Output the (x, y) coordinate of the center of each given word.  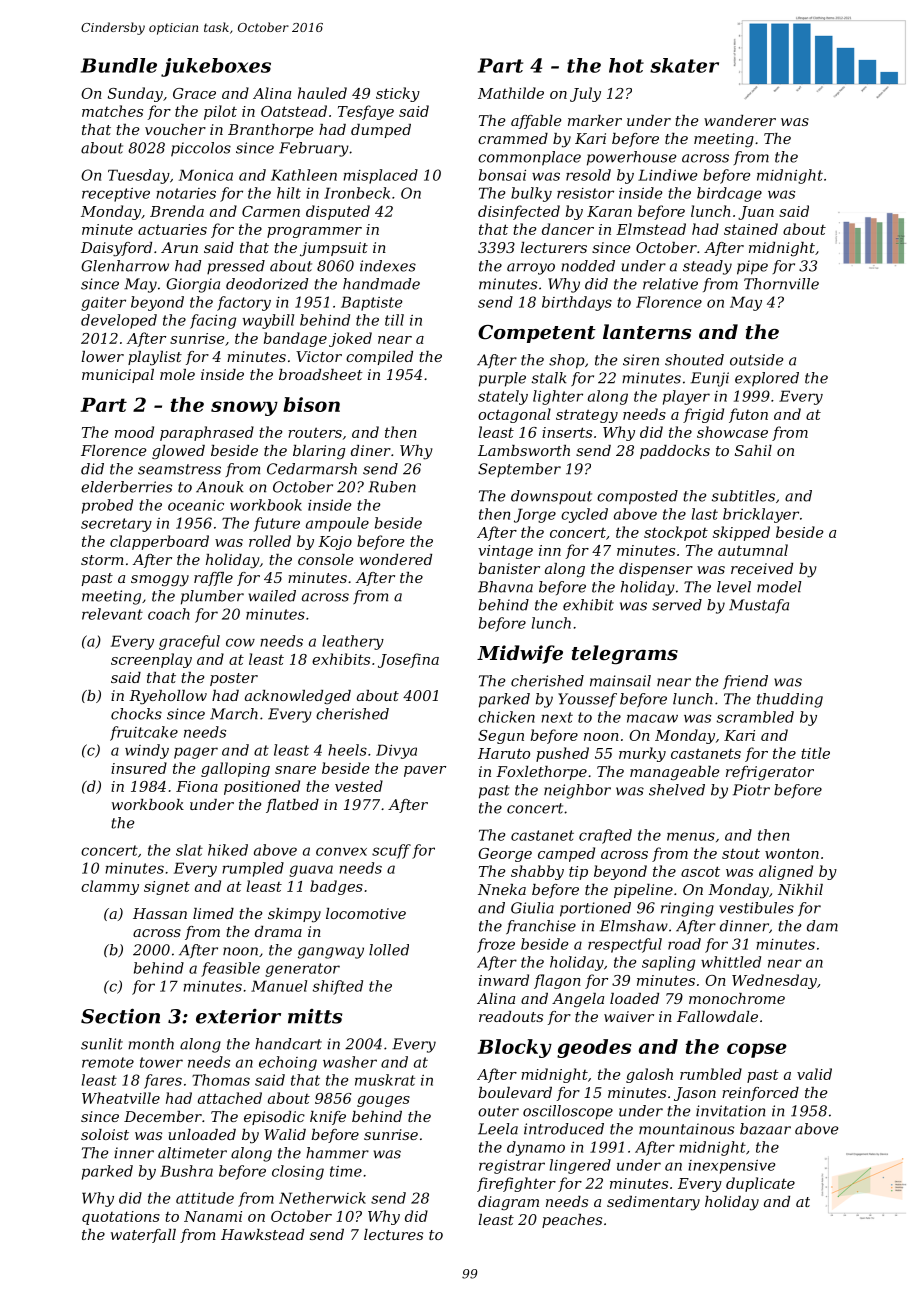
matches (112, 111)
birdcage (729, 194)
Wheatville (121, 1098)
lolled (389, 950)
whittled (731, 962)
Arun (179, 247)
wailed (272, 596)
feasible (230, 969)
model (779, 587)
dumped (381, 131)
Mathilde (511, 93)
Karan (609, 211)
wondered (396, 559)
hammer (337, 1153)
